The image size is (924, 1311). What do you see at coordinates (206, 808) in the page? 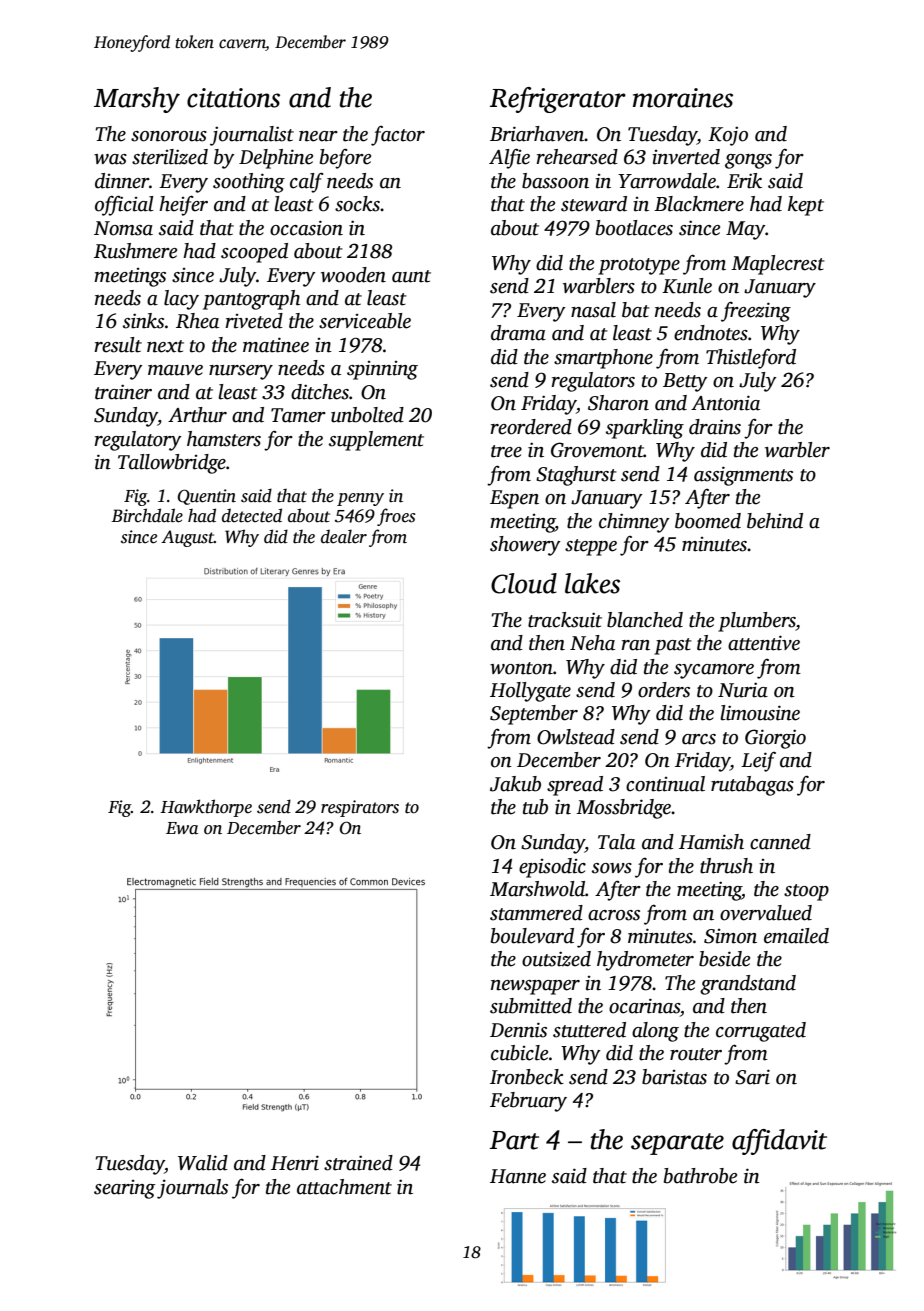
I see `Hawkthorpe` at bounding box center [206, 808].
